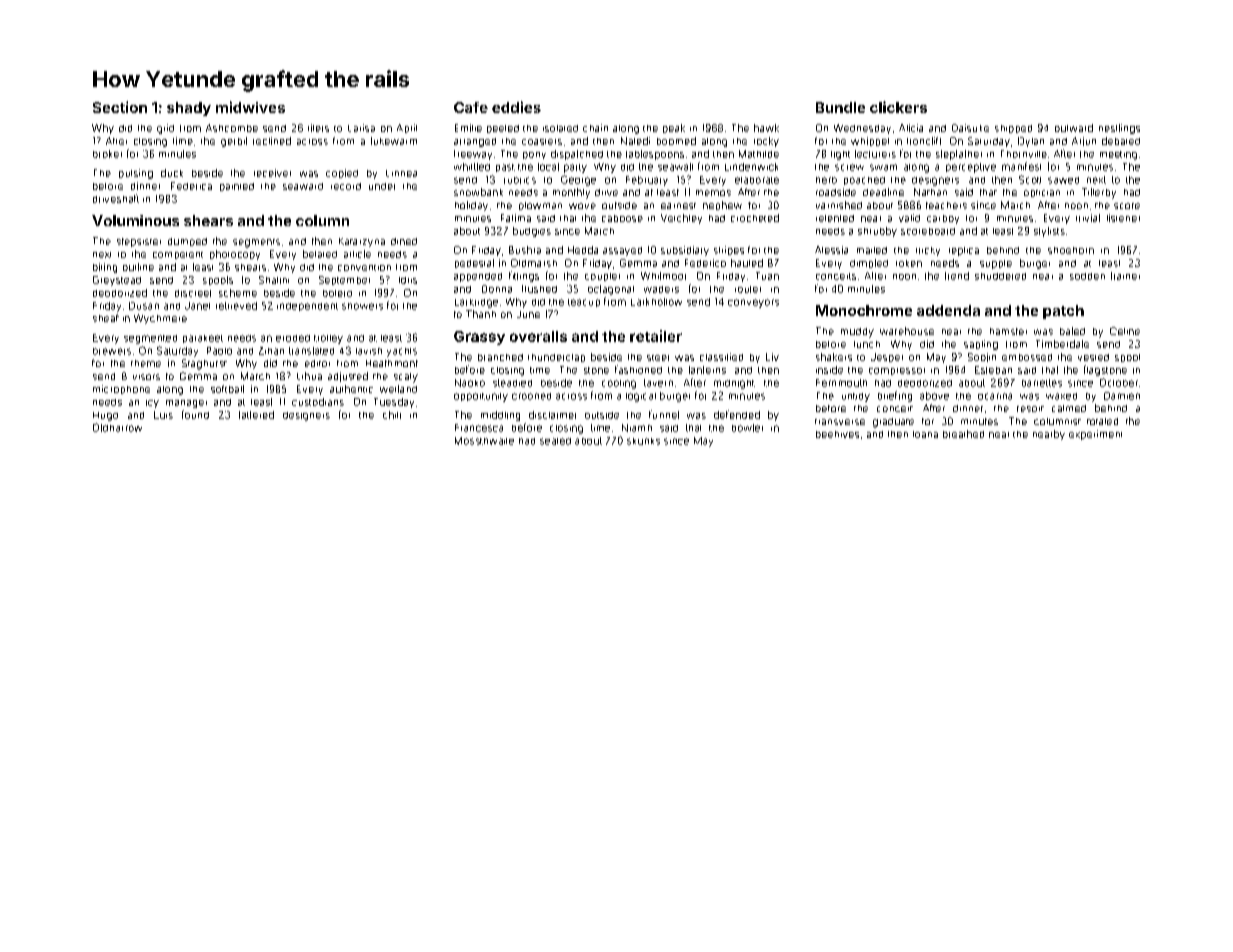 Image resolution: width=1233 pixels, height=952 pixels. What do you see at coordinates (364, 268) in the screenshot?
I see `convention` at bounding box center [364, 268].
